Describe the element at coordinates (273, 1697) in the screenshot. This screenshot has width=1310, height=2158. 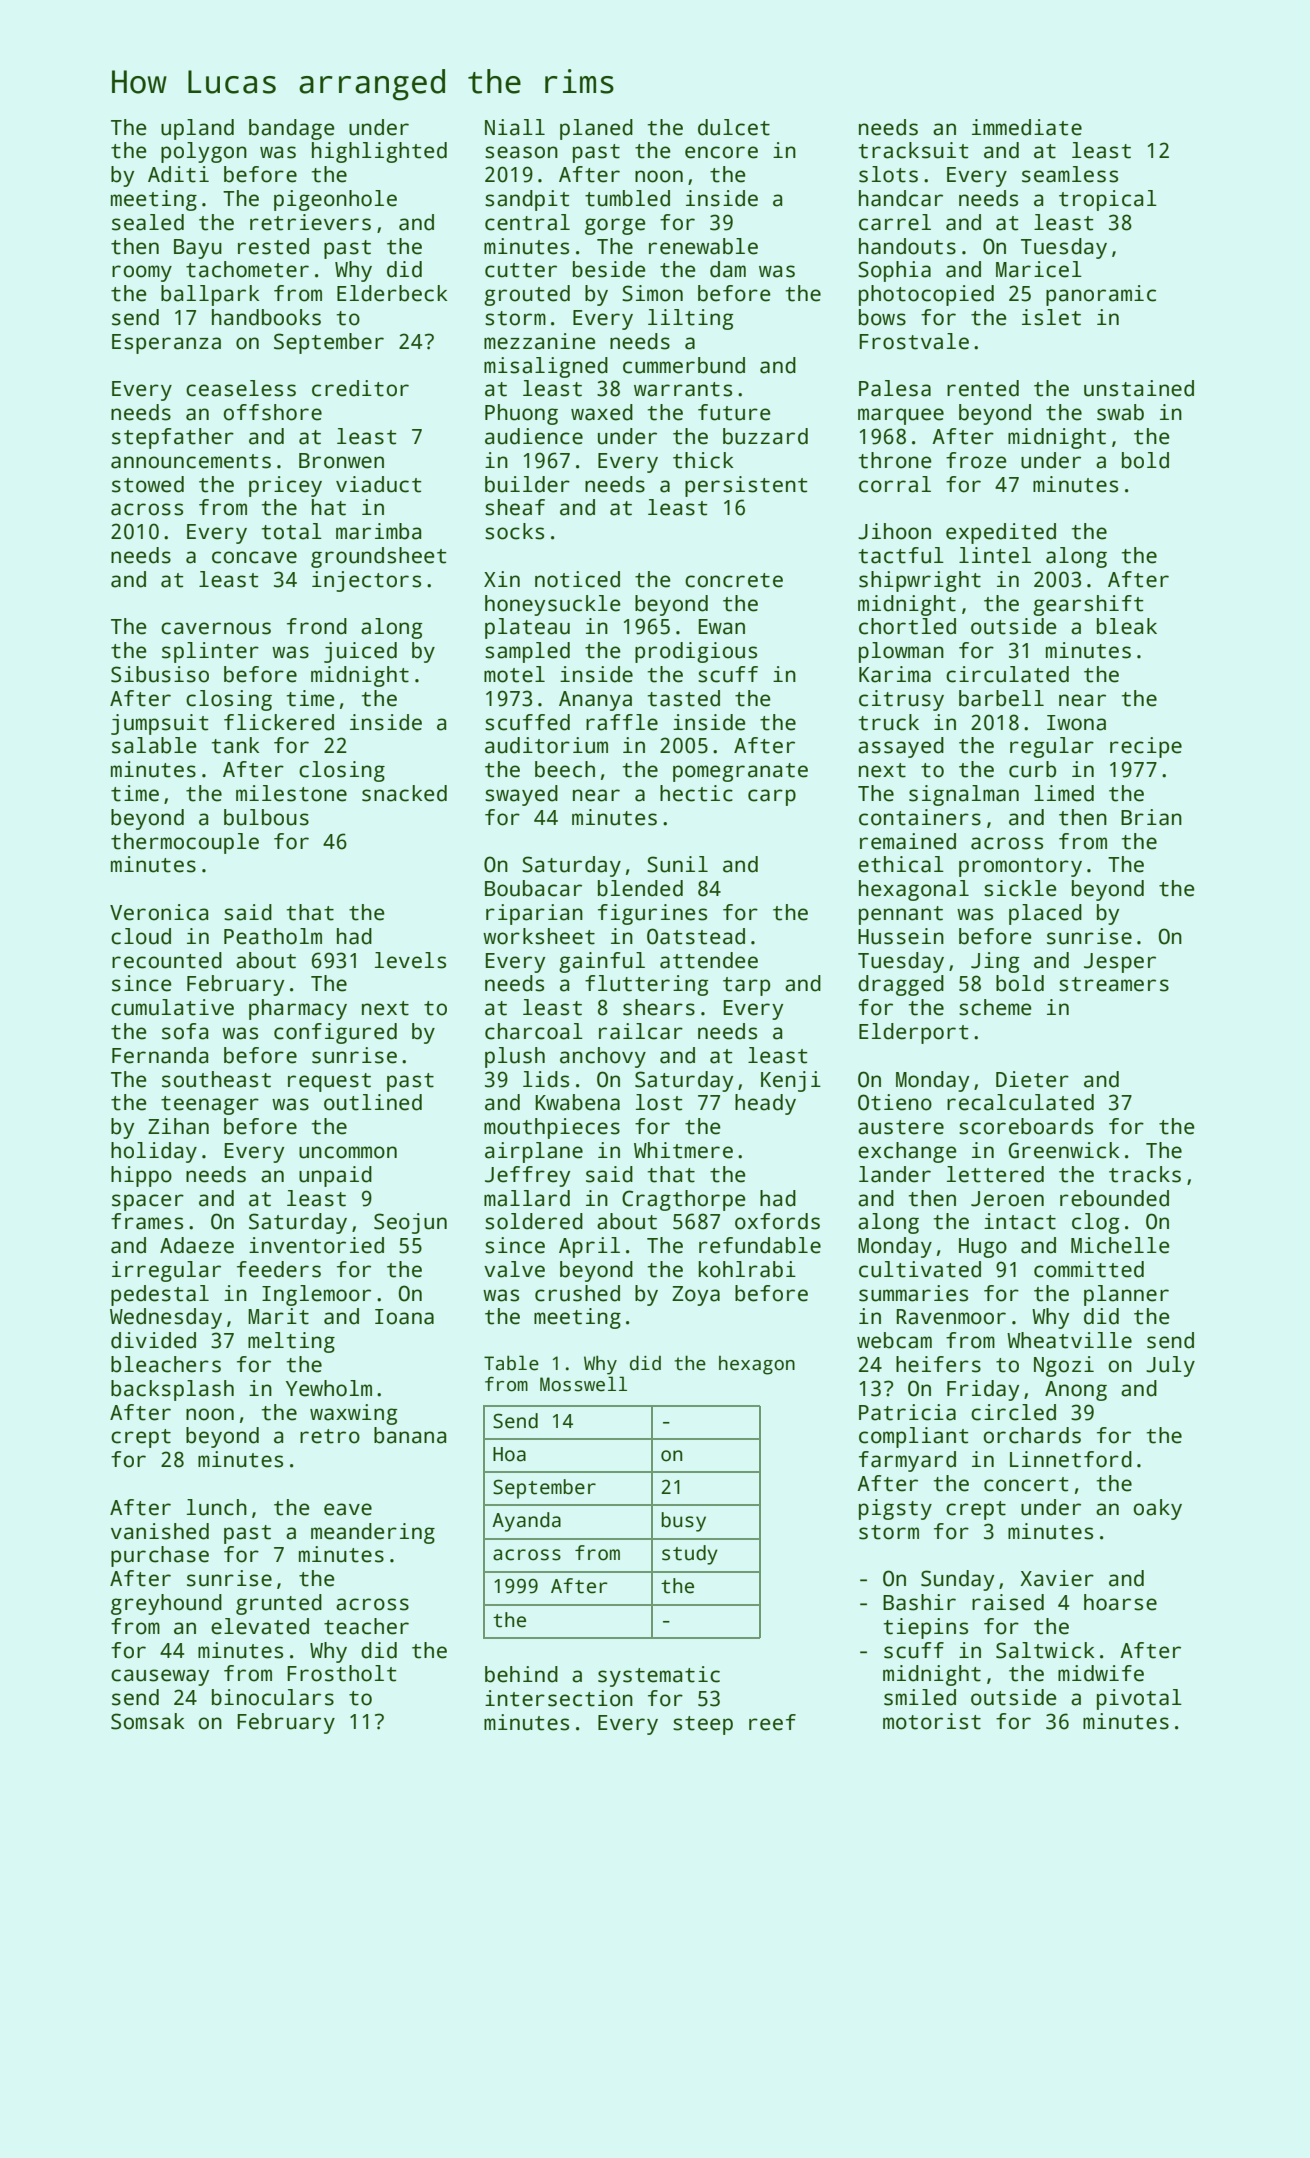
I see `binoculars` at that location.
